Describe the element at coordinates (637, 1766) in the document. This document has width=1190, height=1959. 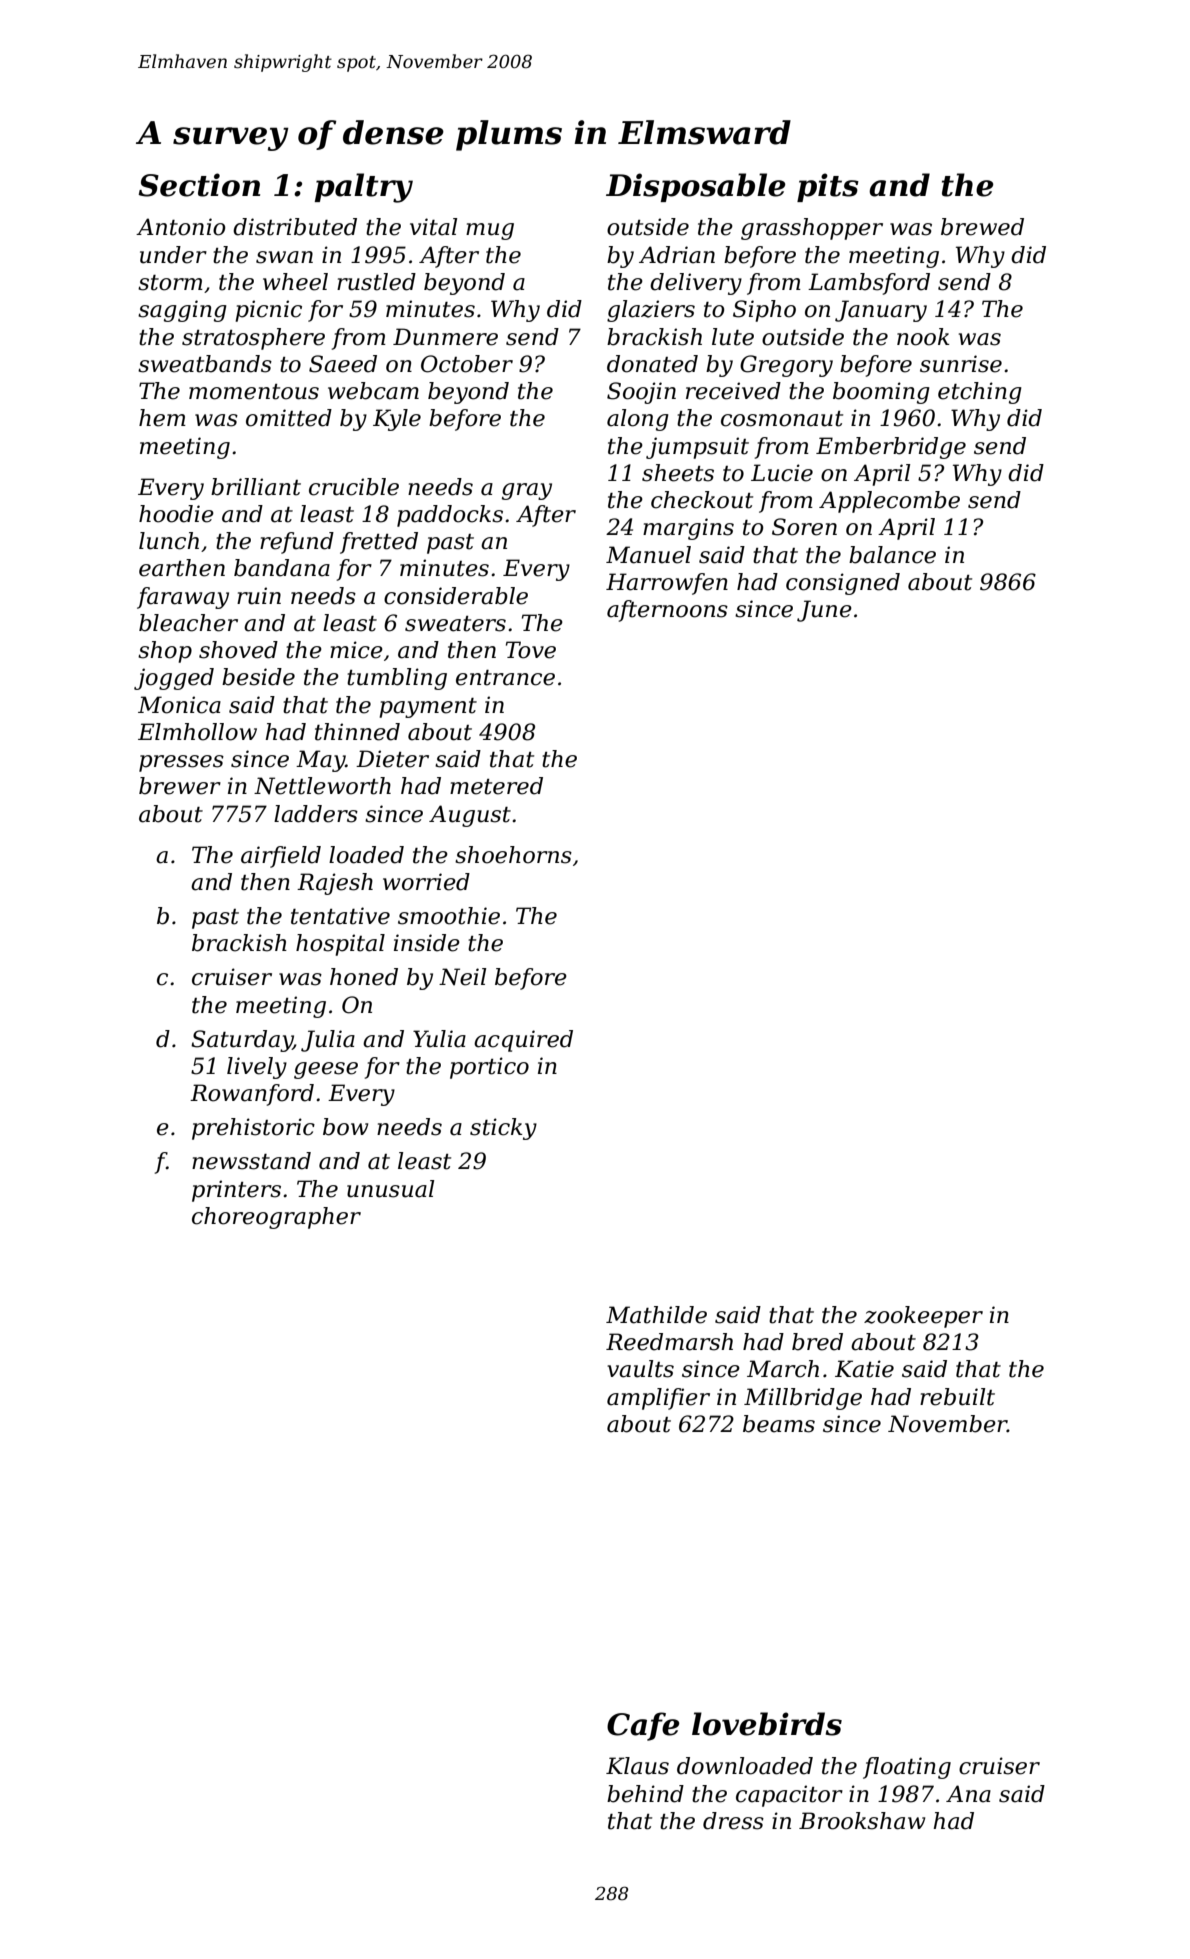
I see `Klaus` at that location.
